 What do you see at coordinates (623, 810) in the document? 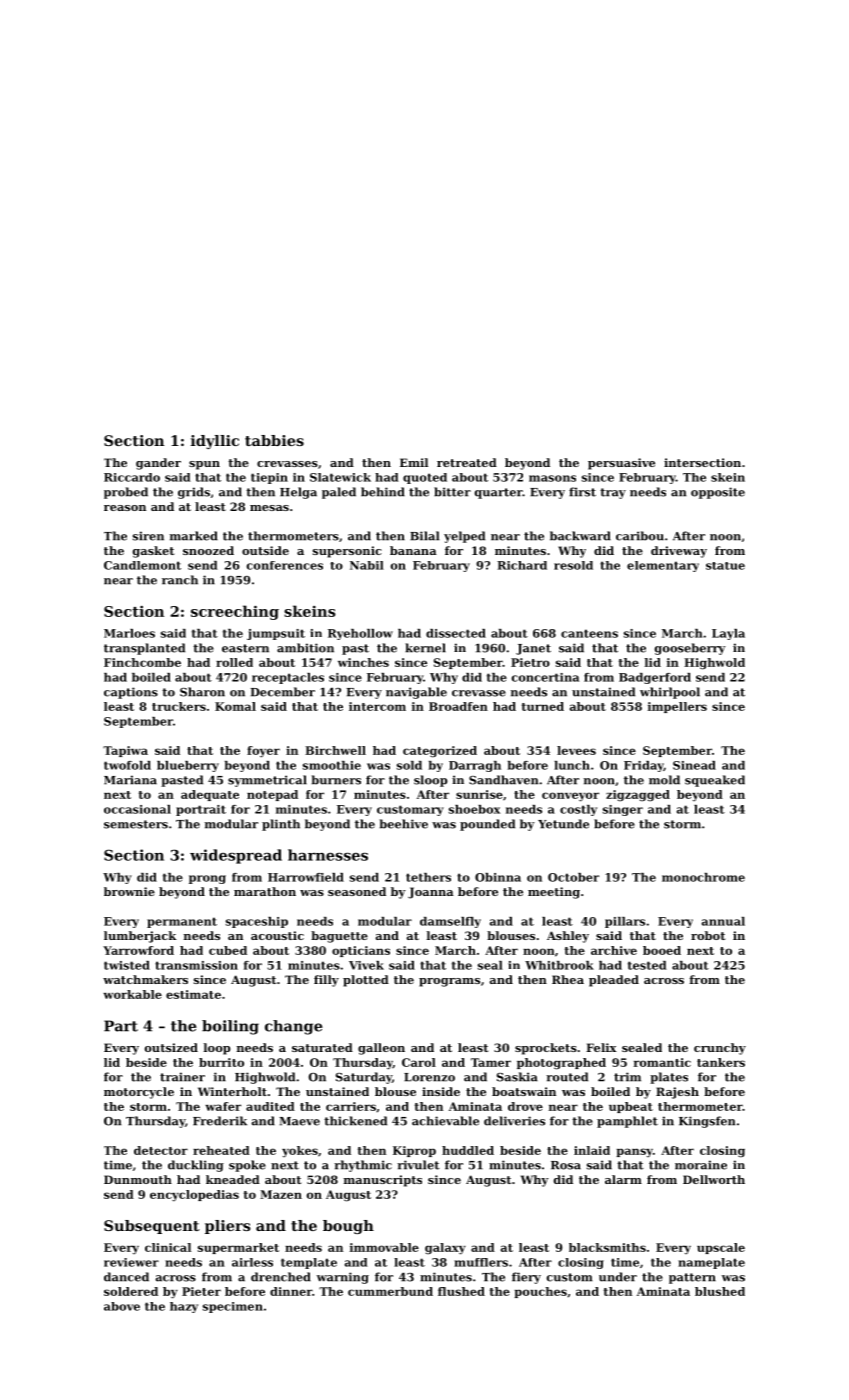
I see `singer` at bounding box center [623, 810].
